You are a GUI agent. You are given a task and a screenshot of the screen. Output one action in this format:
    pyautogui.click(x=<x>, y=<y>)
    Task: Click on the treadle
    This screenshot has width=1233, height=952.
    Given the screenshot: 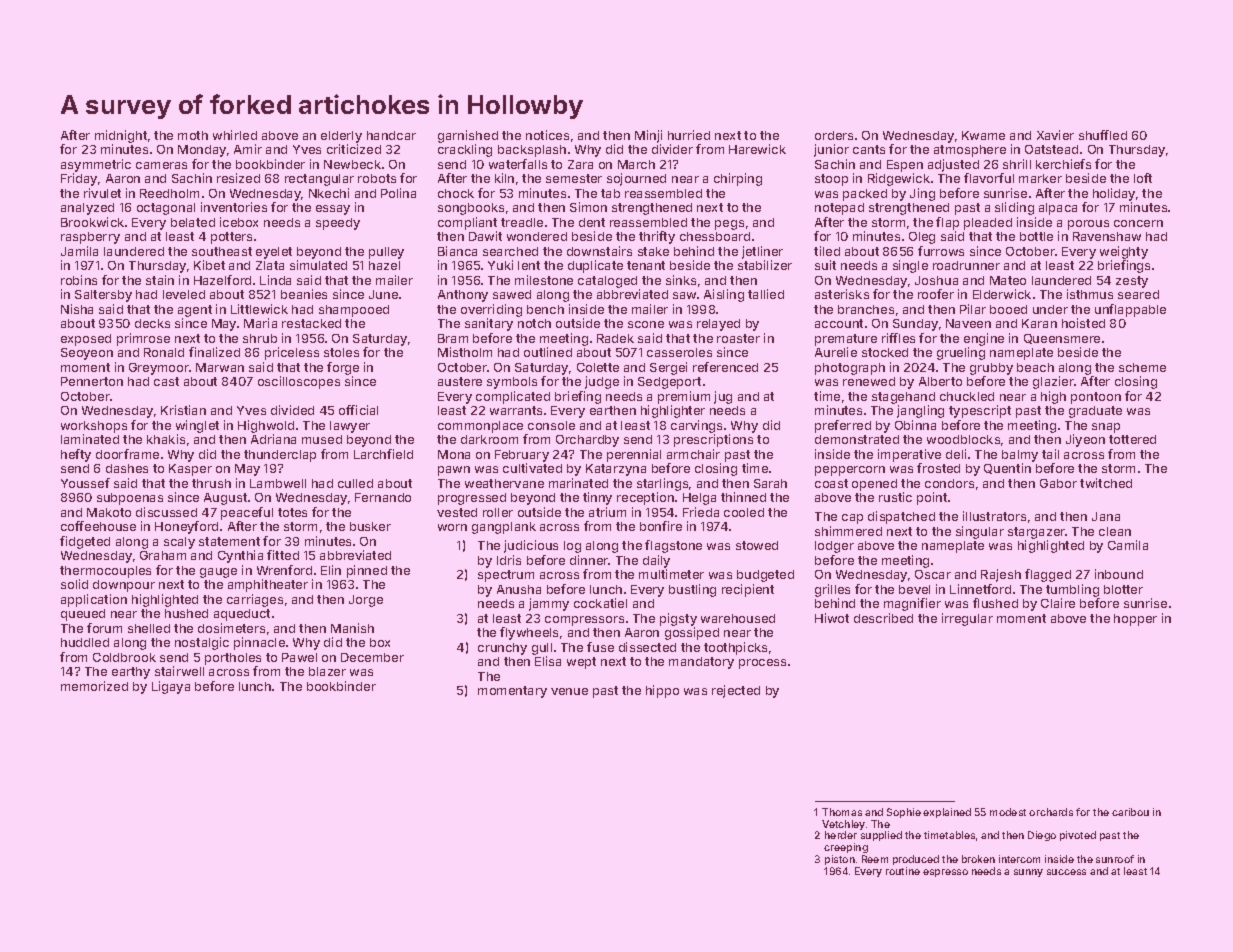 What is the action you would take?
    pyautogui.click(x=522, y=222)
